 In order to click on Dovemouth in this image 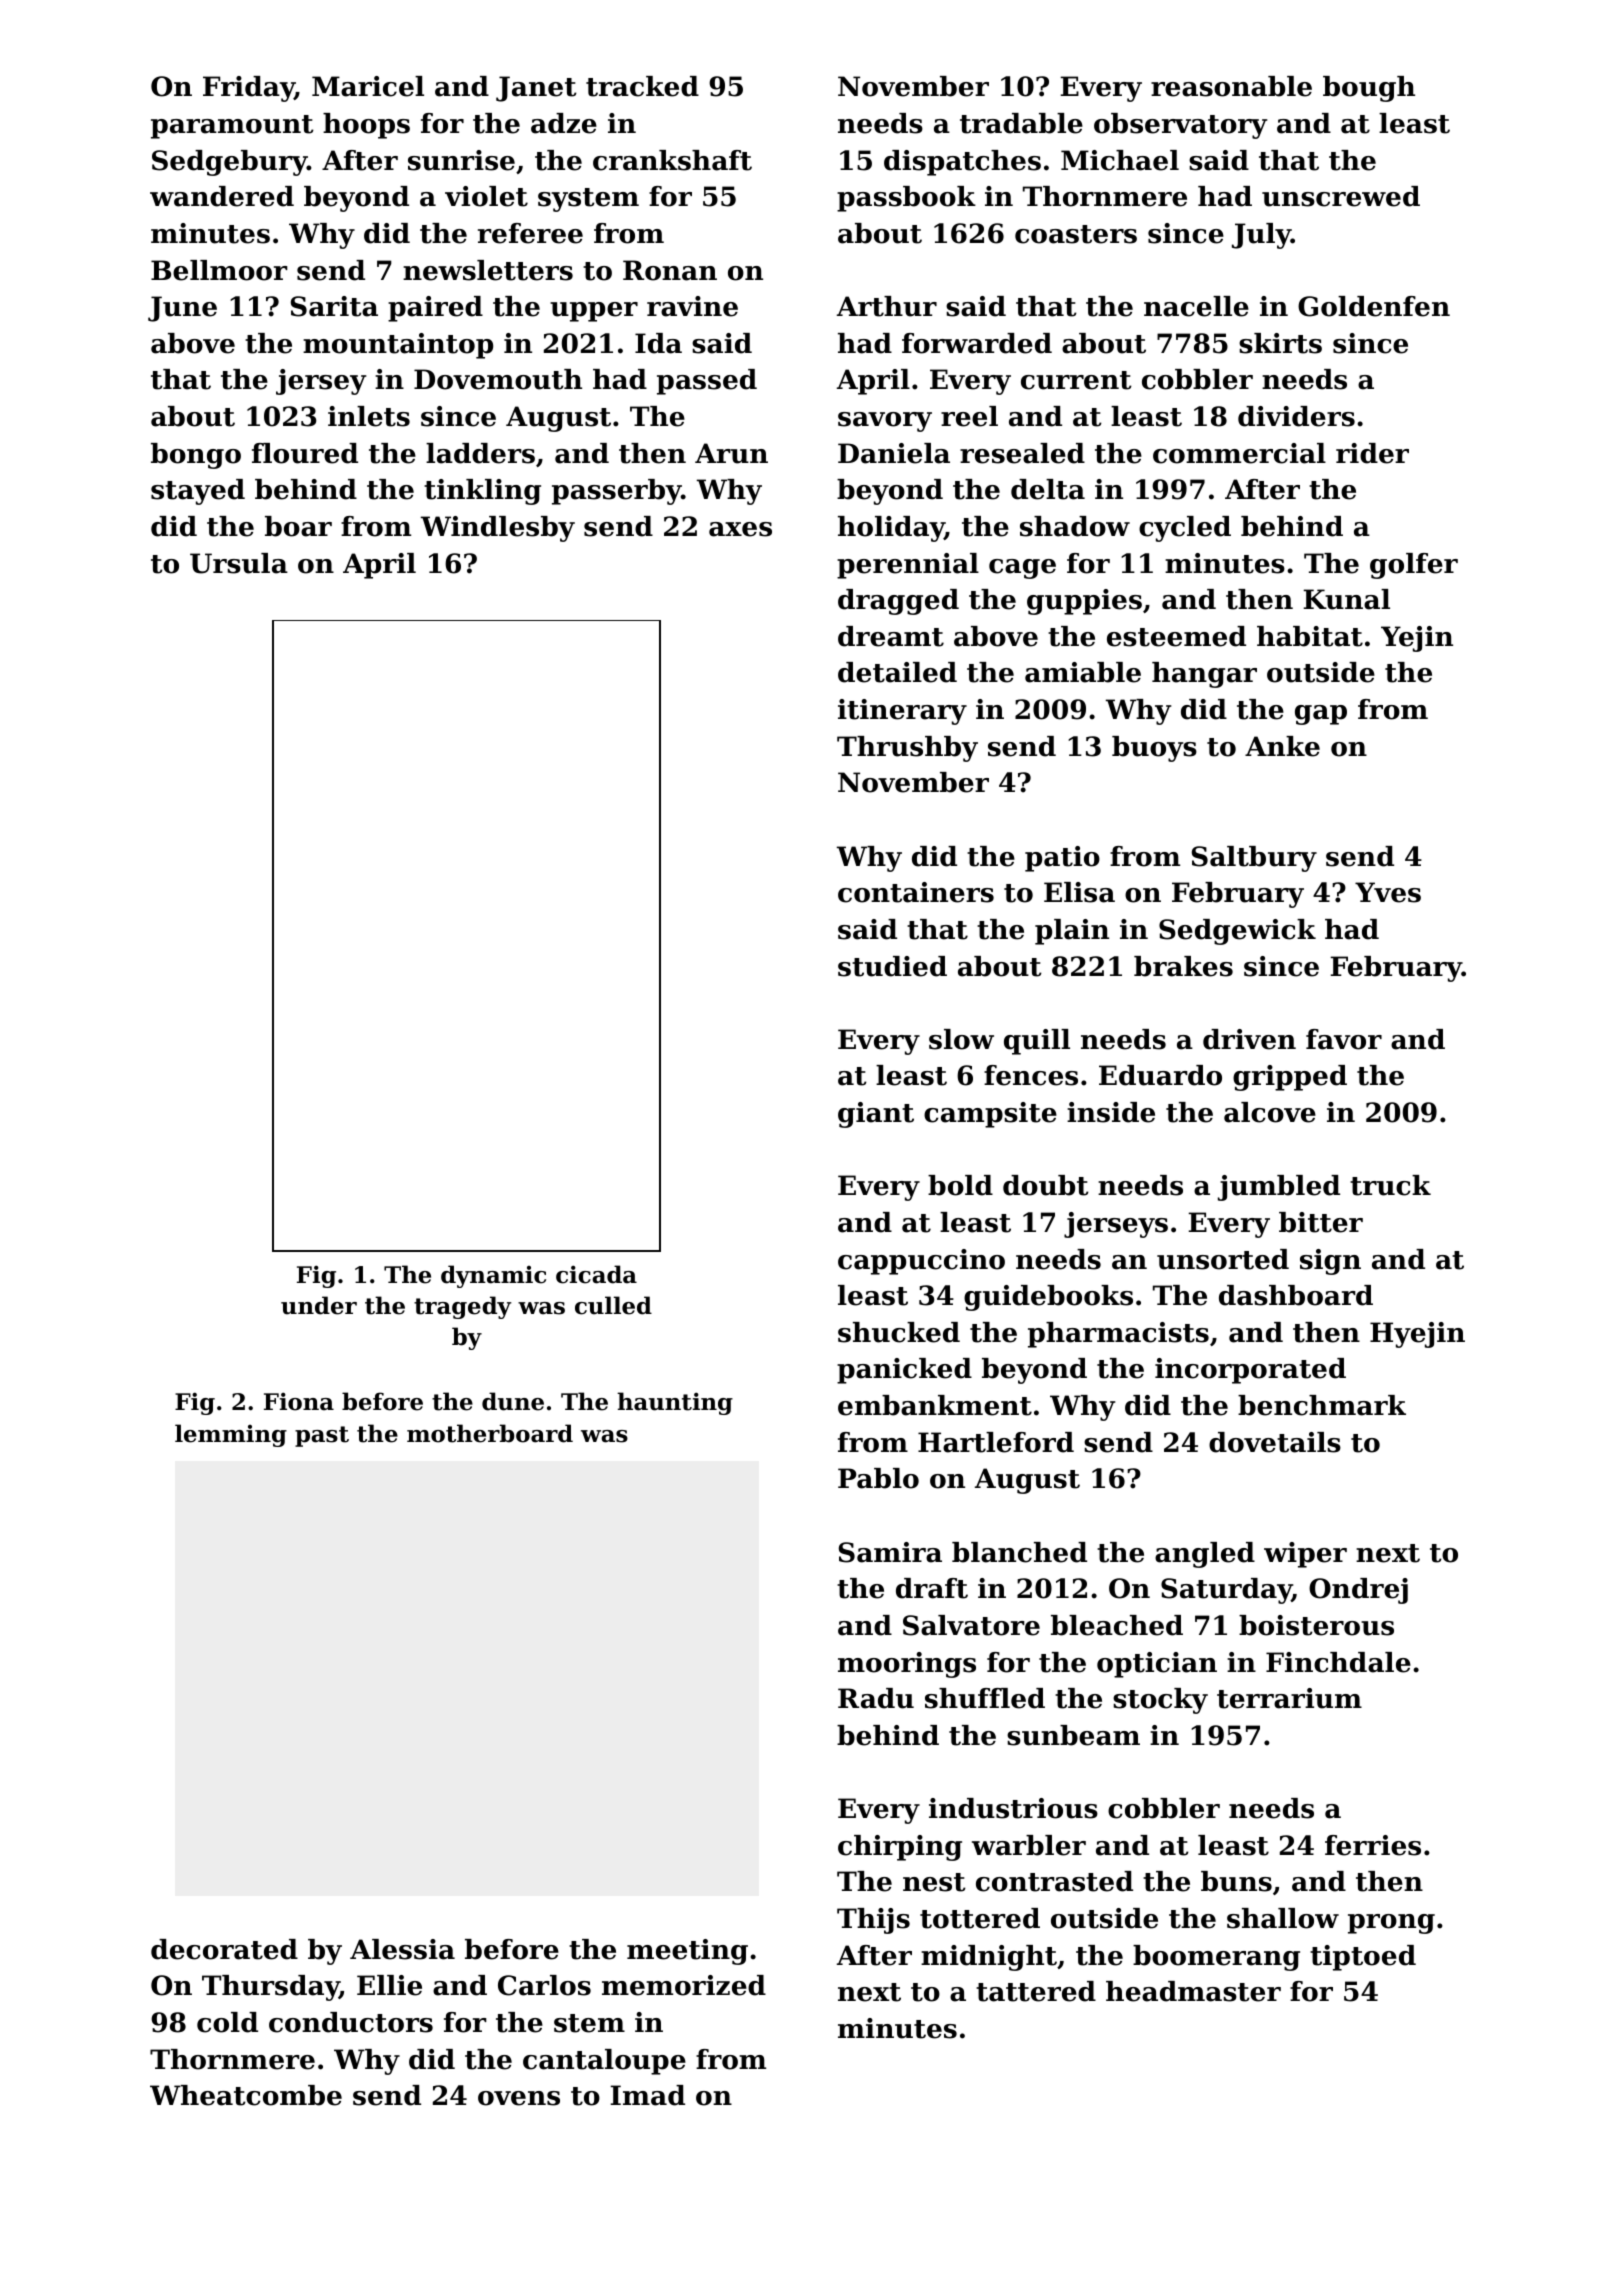, I will do `click(498, 379)`.
